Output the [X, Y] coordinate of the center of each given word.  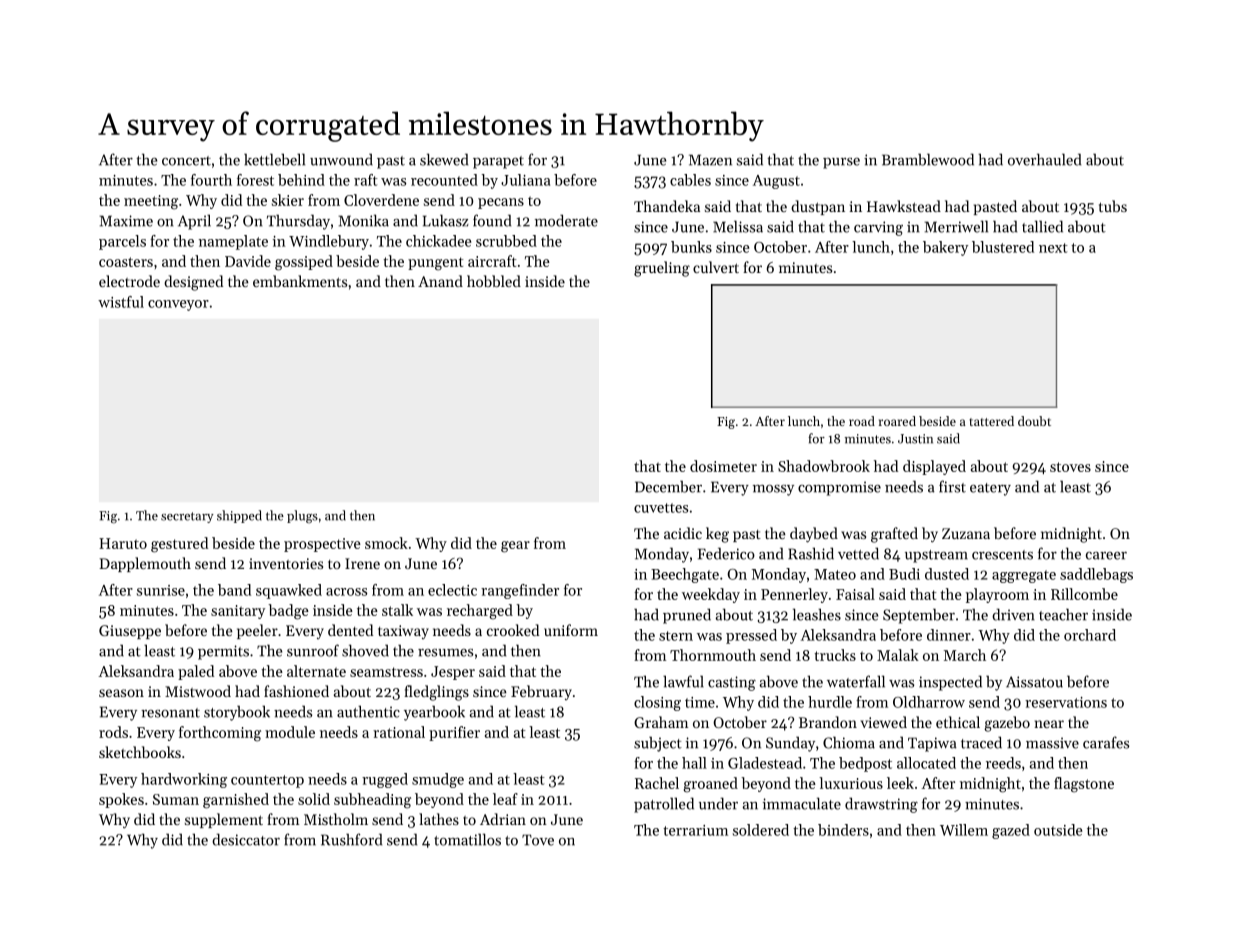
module [290, 732]
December [668, 486]
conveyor [178, 305]
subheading [372, 801]
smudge [438, 780]
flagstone [1084, 785]
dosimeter [723, 466]
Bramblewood [928, 159]
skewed [444, 159]
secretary [187, 517]
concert [186, 161]
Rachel [657, 783]
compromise [839, 488]
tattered [991, 421]
